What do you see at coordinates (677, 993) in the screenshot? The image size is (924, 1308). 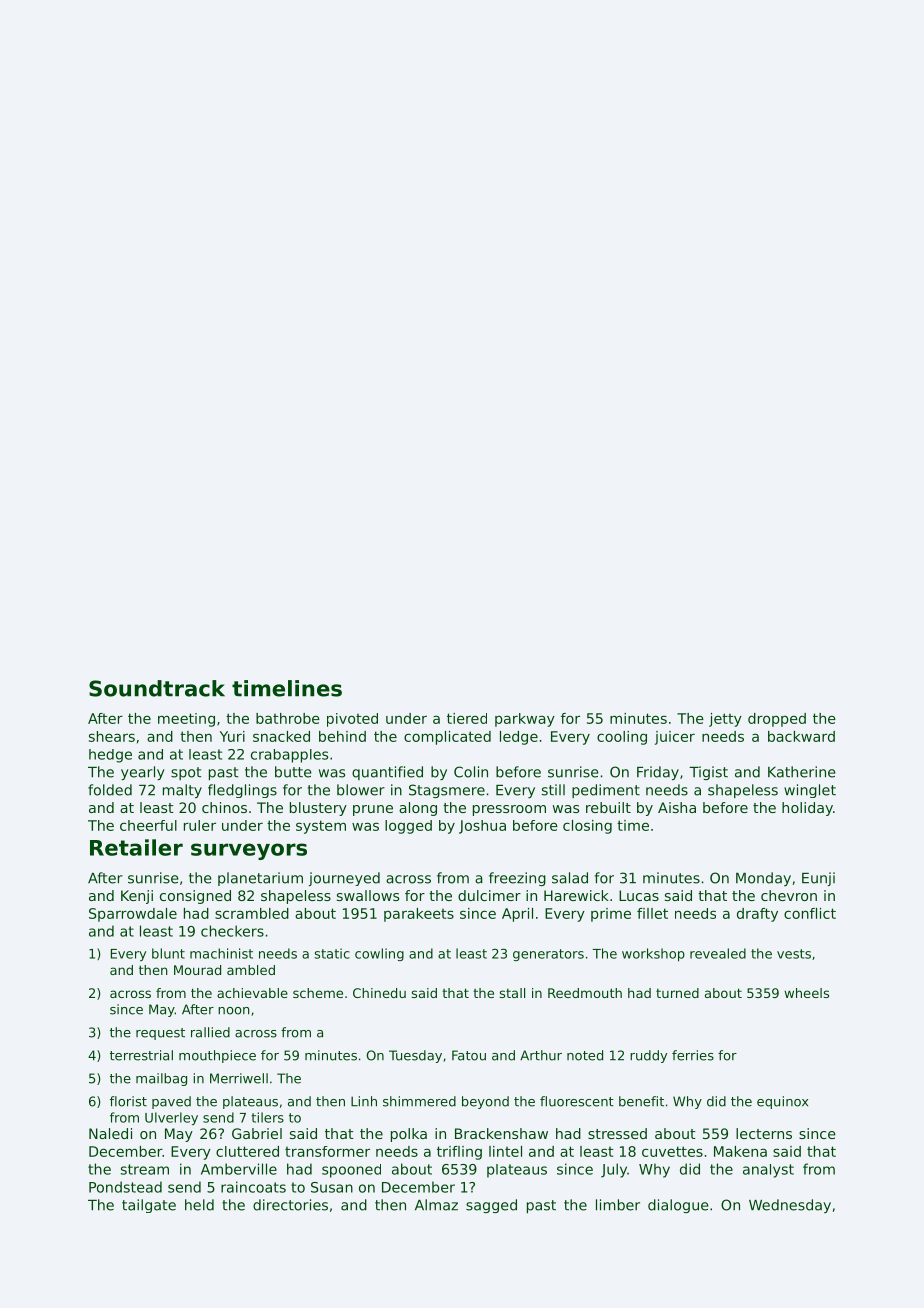 I see `turned` at bounding box center [677, 993].
